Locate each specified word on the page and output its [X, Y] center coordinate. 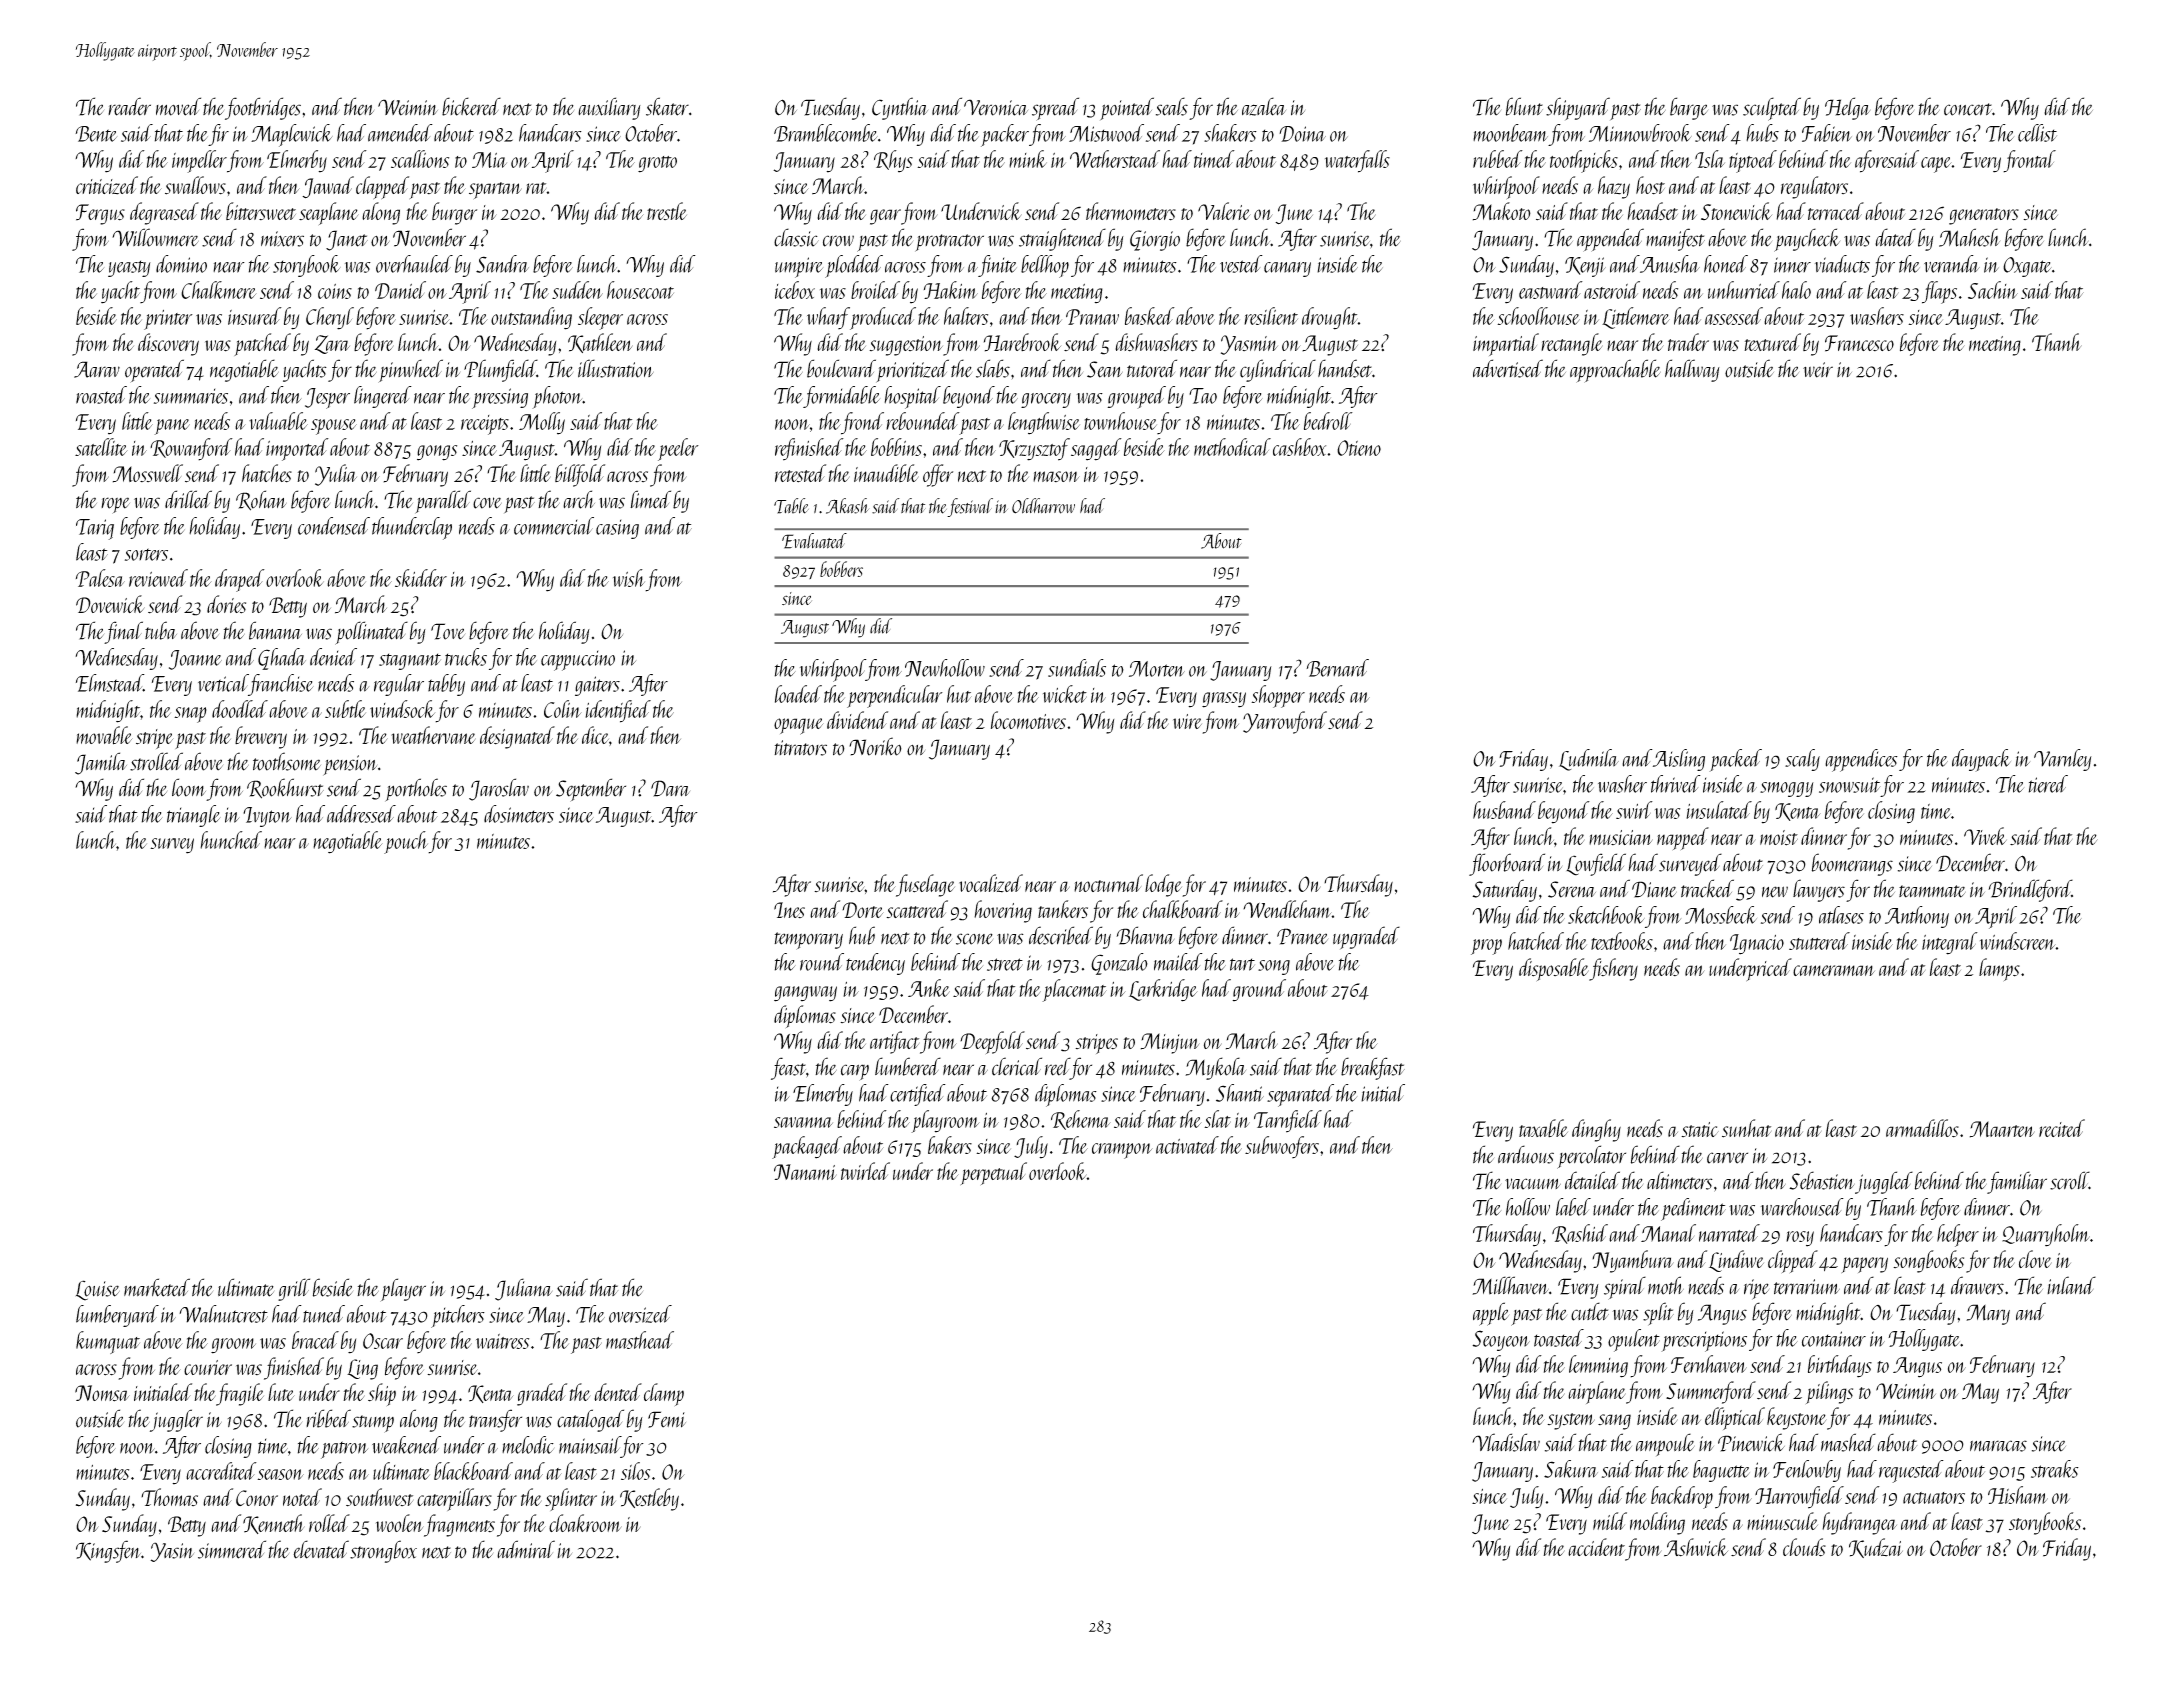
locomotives [1028, 720]
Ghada [282, 659]
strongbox [383, 1551]
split [1658, 1314]
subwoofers [1282, 1147]
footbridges [263, 108]
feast [788, 1068]
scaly [1802, 760]
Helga [1847, 108]
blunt [1524, 106]
